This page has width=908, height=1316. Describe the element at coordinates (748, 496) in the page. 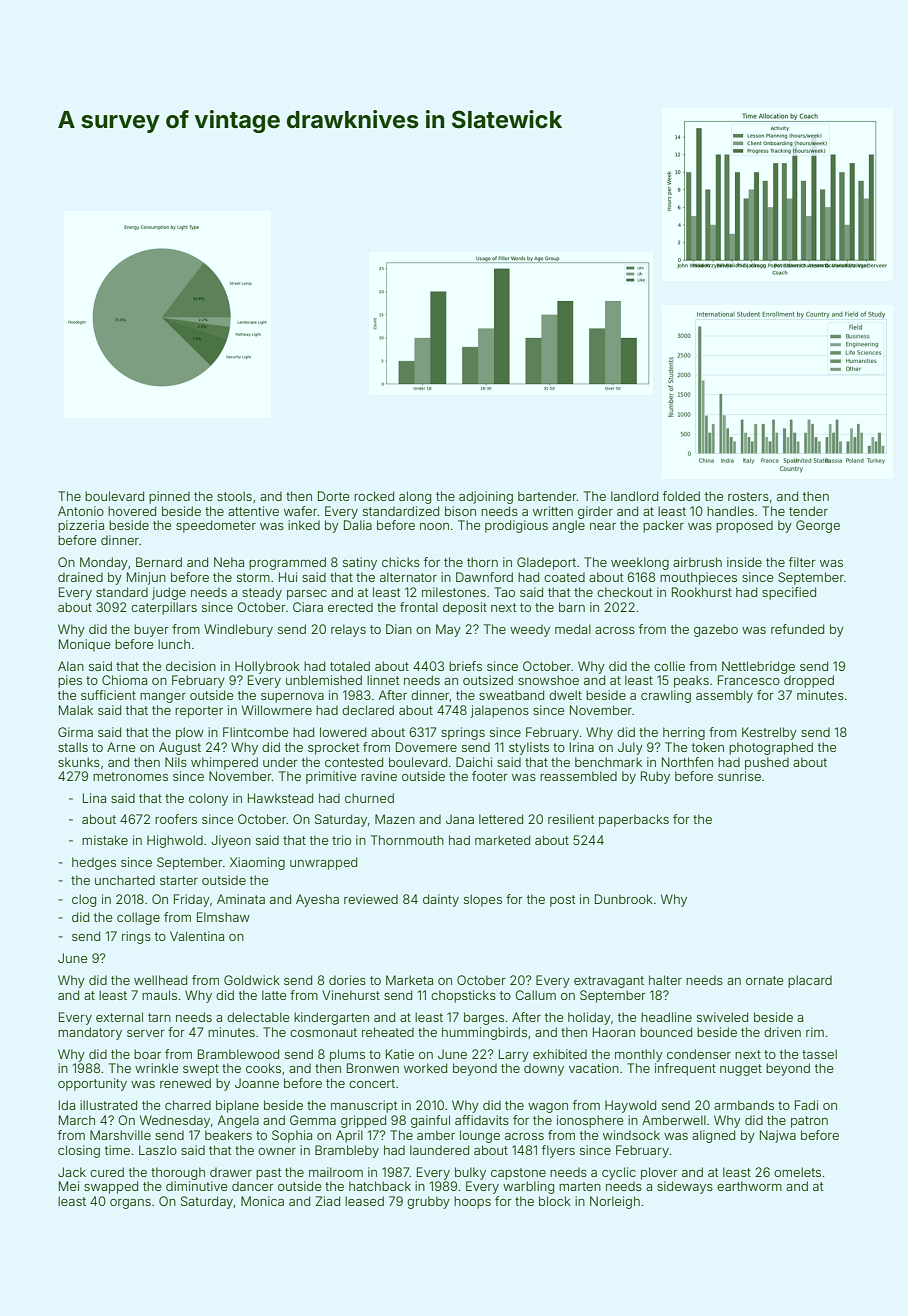

I see `rosters` at that location.
